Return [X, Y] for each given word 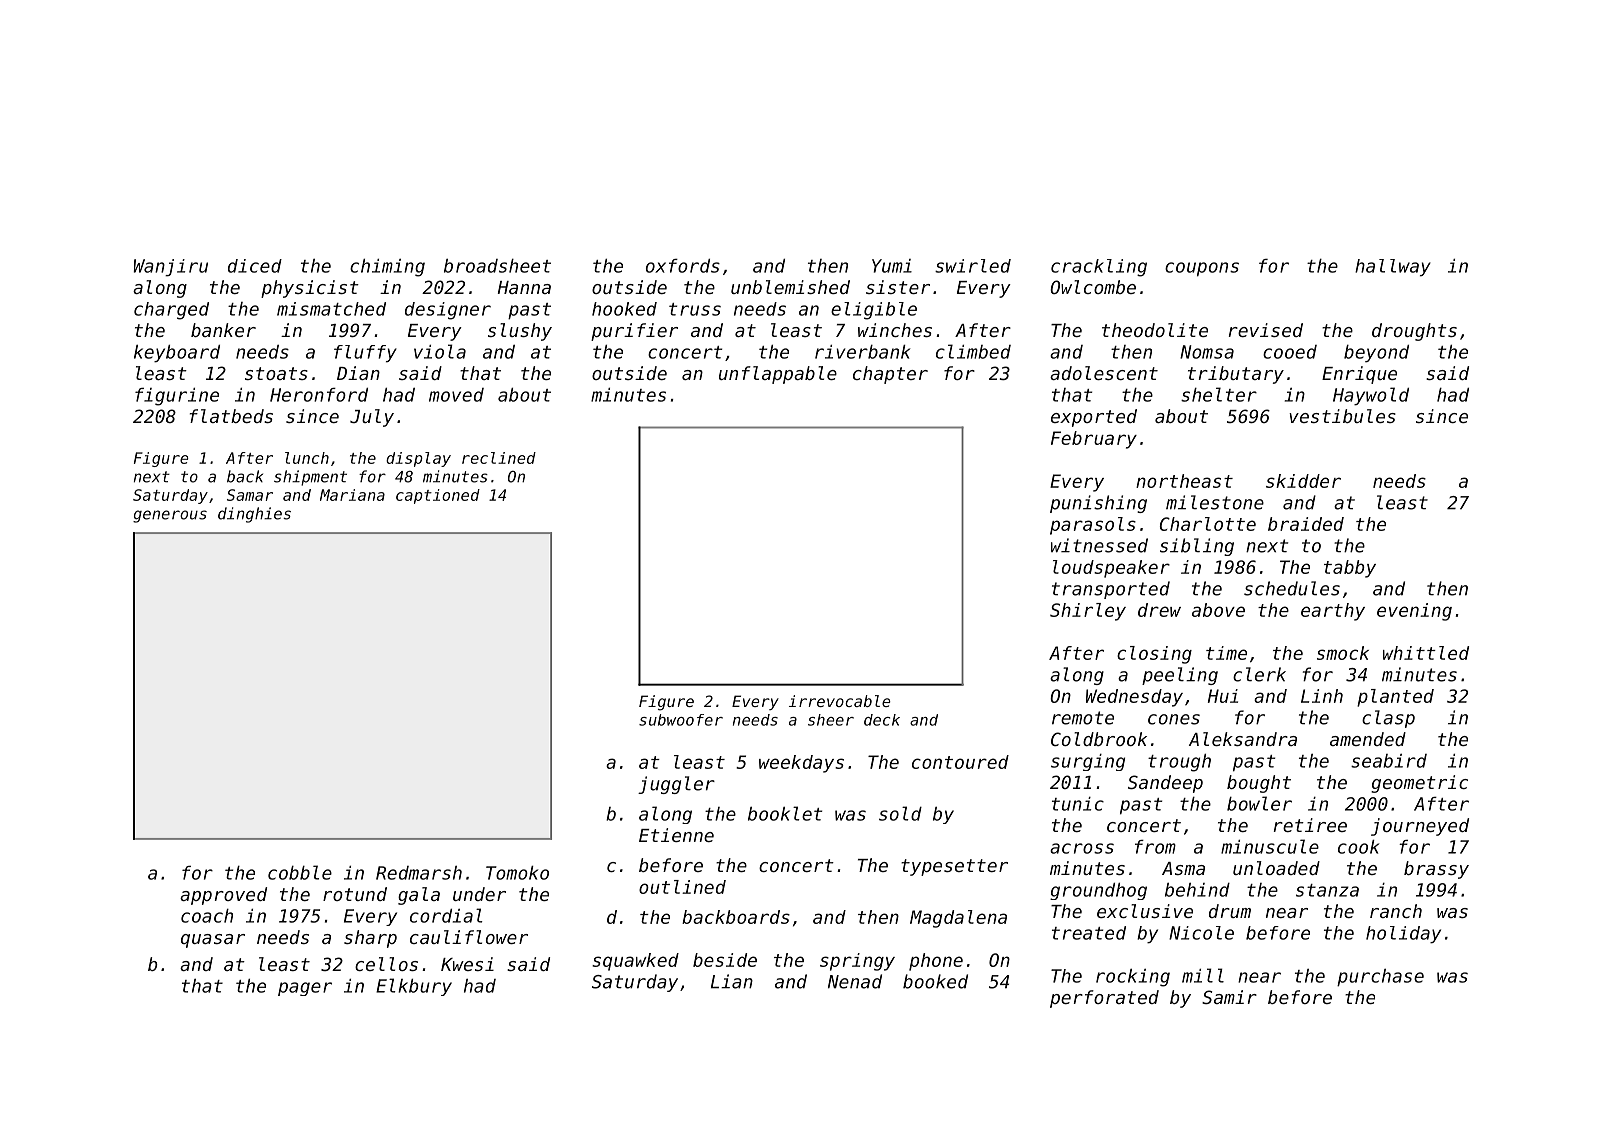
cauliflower [469, 937]
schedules [1292, 588]
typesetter [954, 867]
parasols [1093, 526]
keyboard [177, 354]
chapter [890, 375]
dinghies [254, 515]
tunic [1078, 804]
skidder [1303, 481]
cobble [300, 872]
